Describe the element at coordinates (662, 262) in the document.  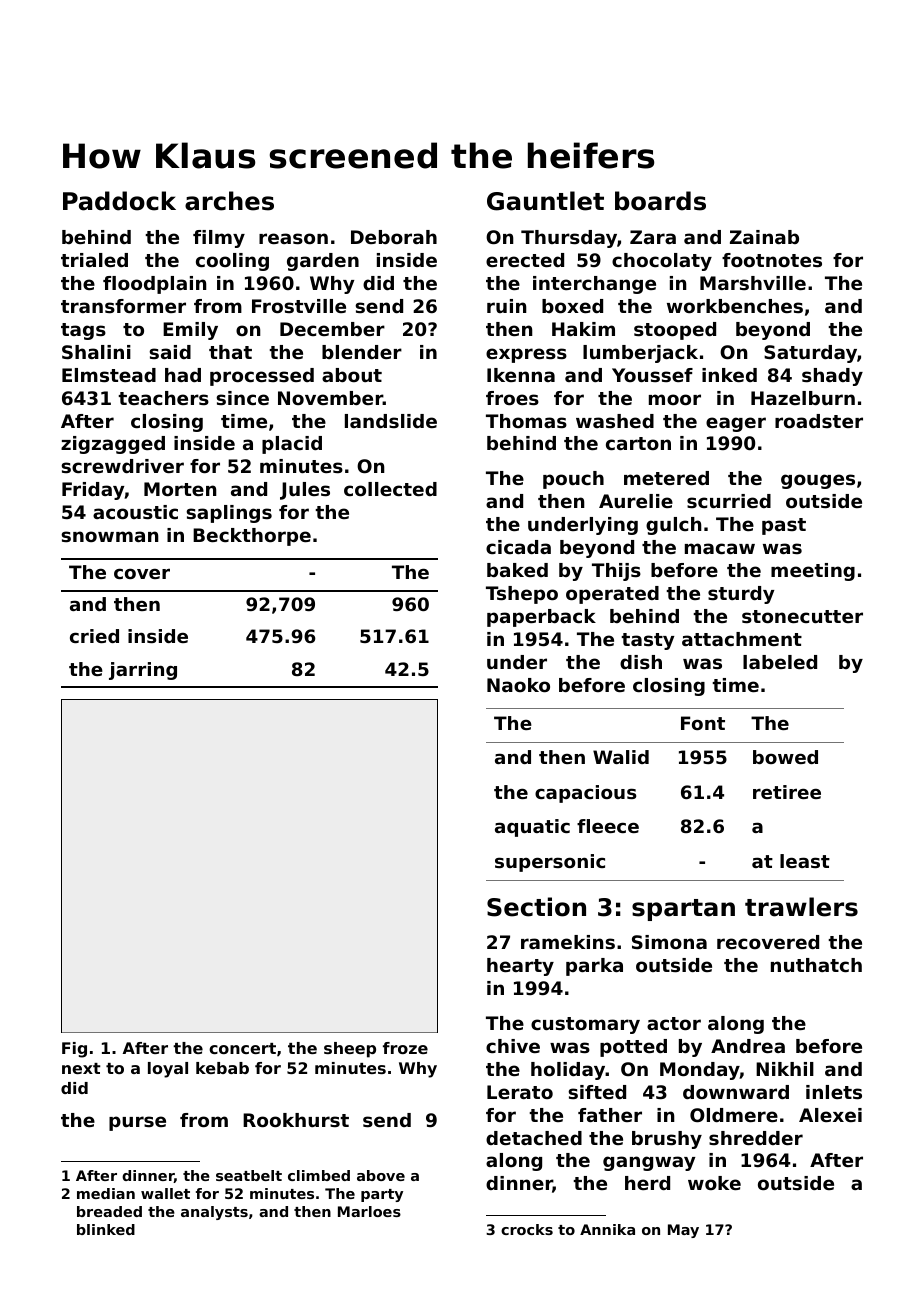
I see `chocolaty` at that location.
